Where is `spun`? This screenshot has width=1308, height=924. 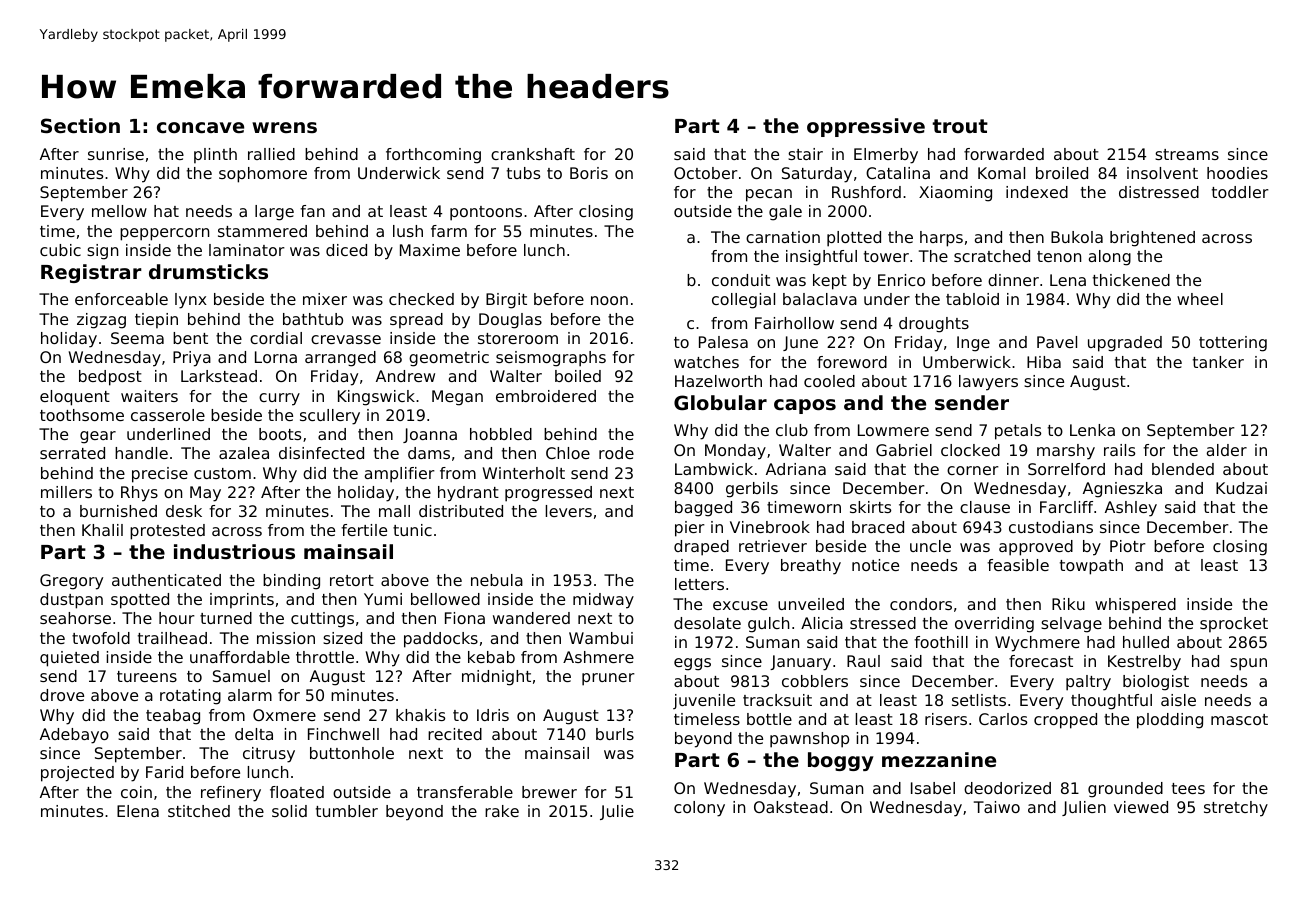
spun is located at coordinates (1248, 664).
